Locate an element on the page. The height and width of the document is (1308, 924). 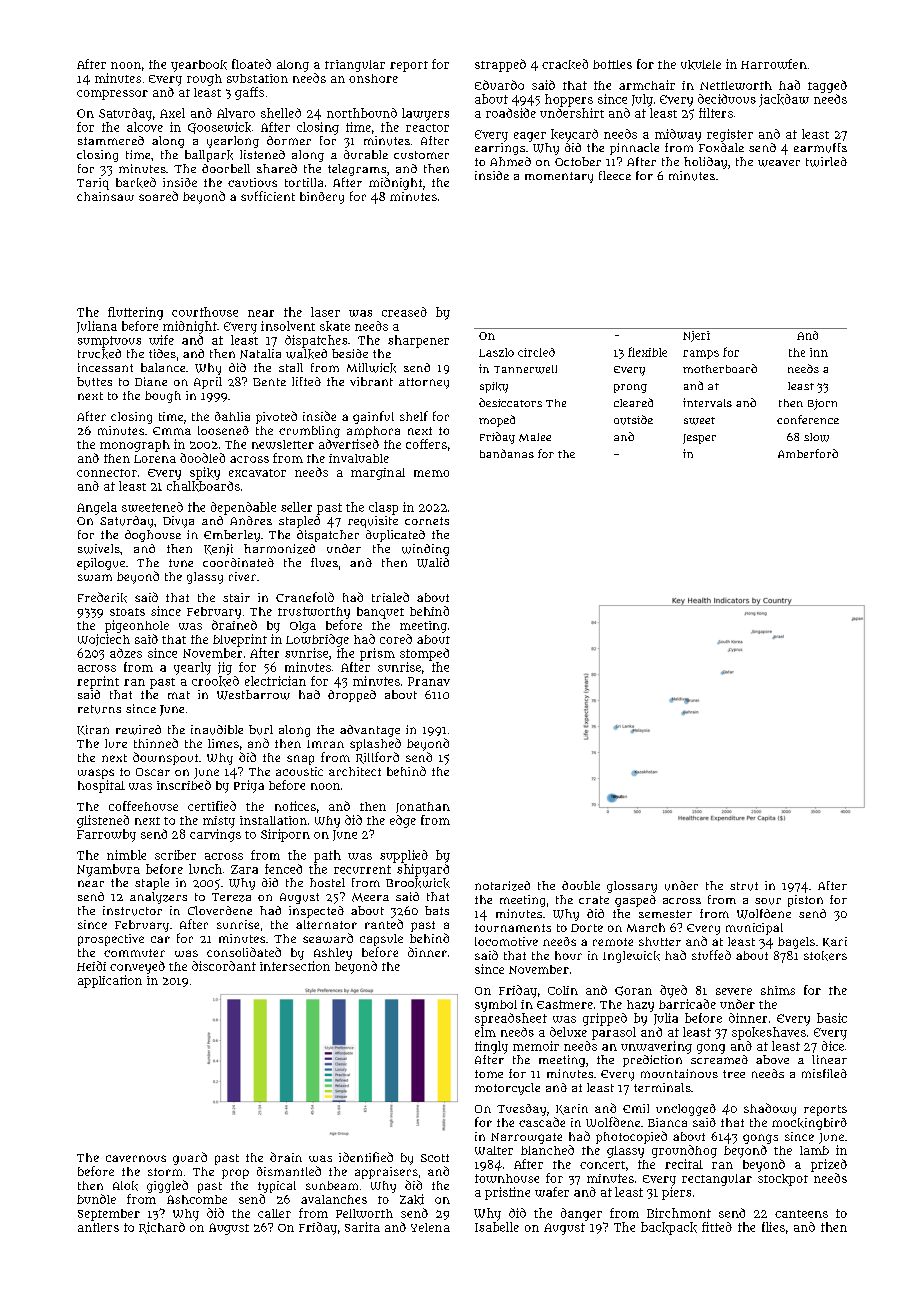
connector is located at coordinates (107, 473).
